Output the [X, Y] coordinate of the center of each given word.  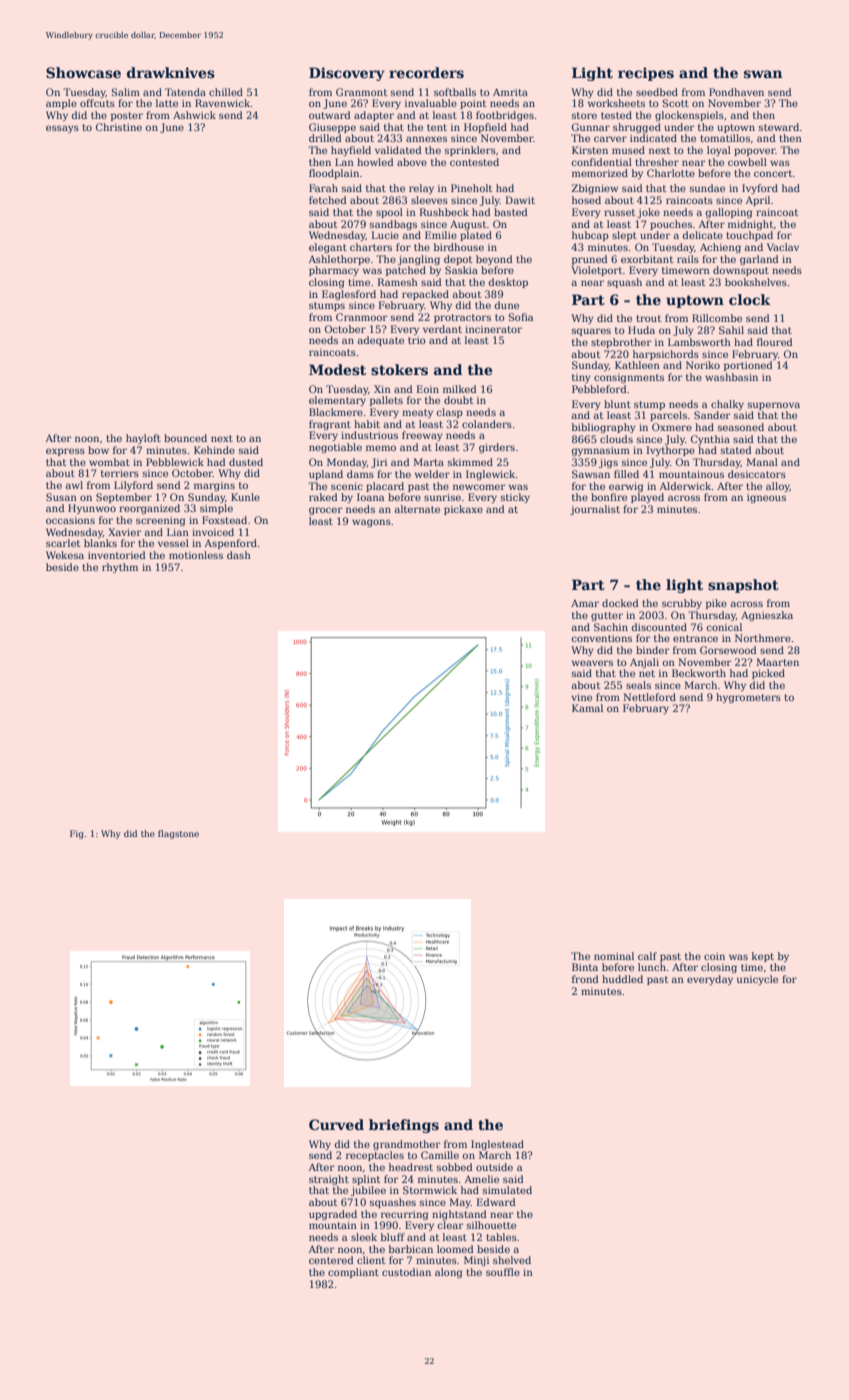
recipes [646, 74]
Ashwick [194, 115]
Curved [336, 1124]
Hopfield [485, 128]
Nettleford [649, 697]
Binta [585, 967]
